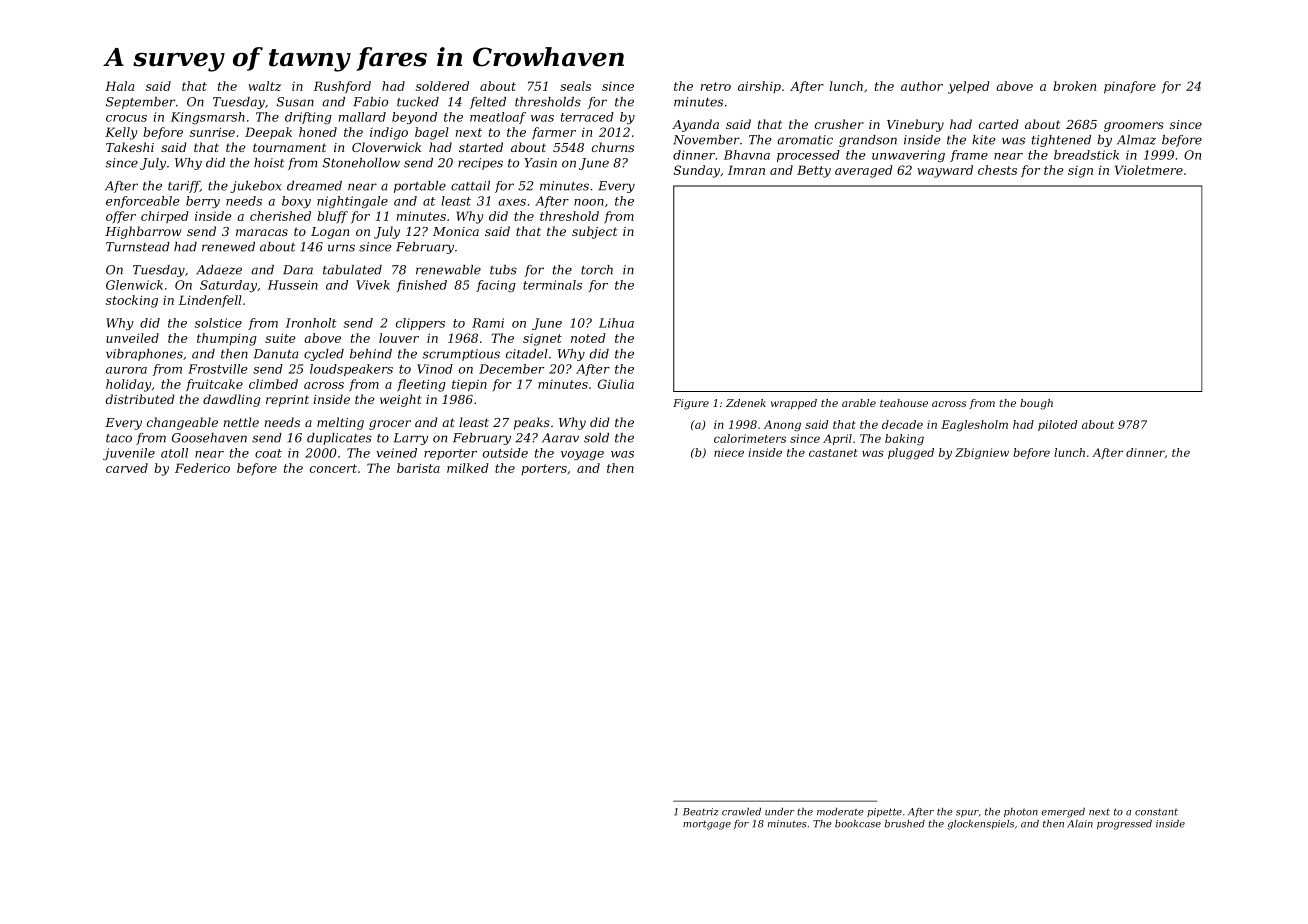 This screenshot has width=1308, height=924. Describe the element at coordinates (202, 468) in the screenshot. I see `Federico` at that location.
